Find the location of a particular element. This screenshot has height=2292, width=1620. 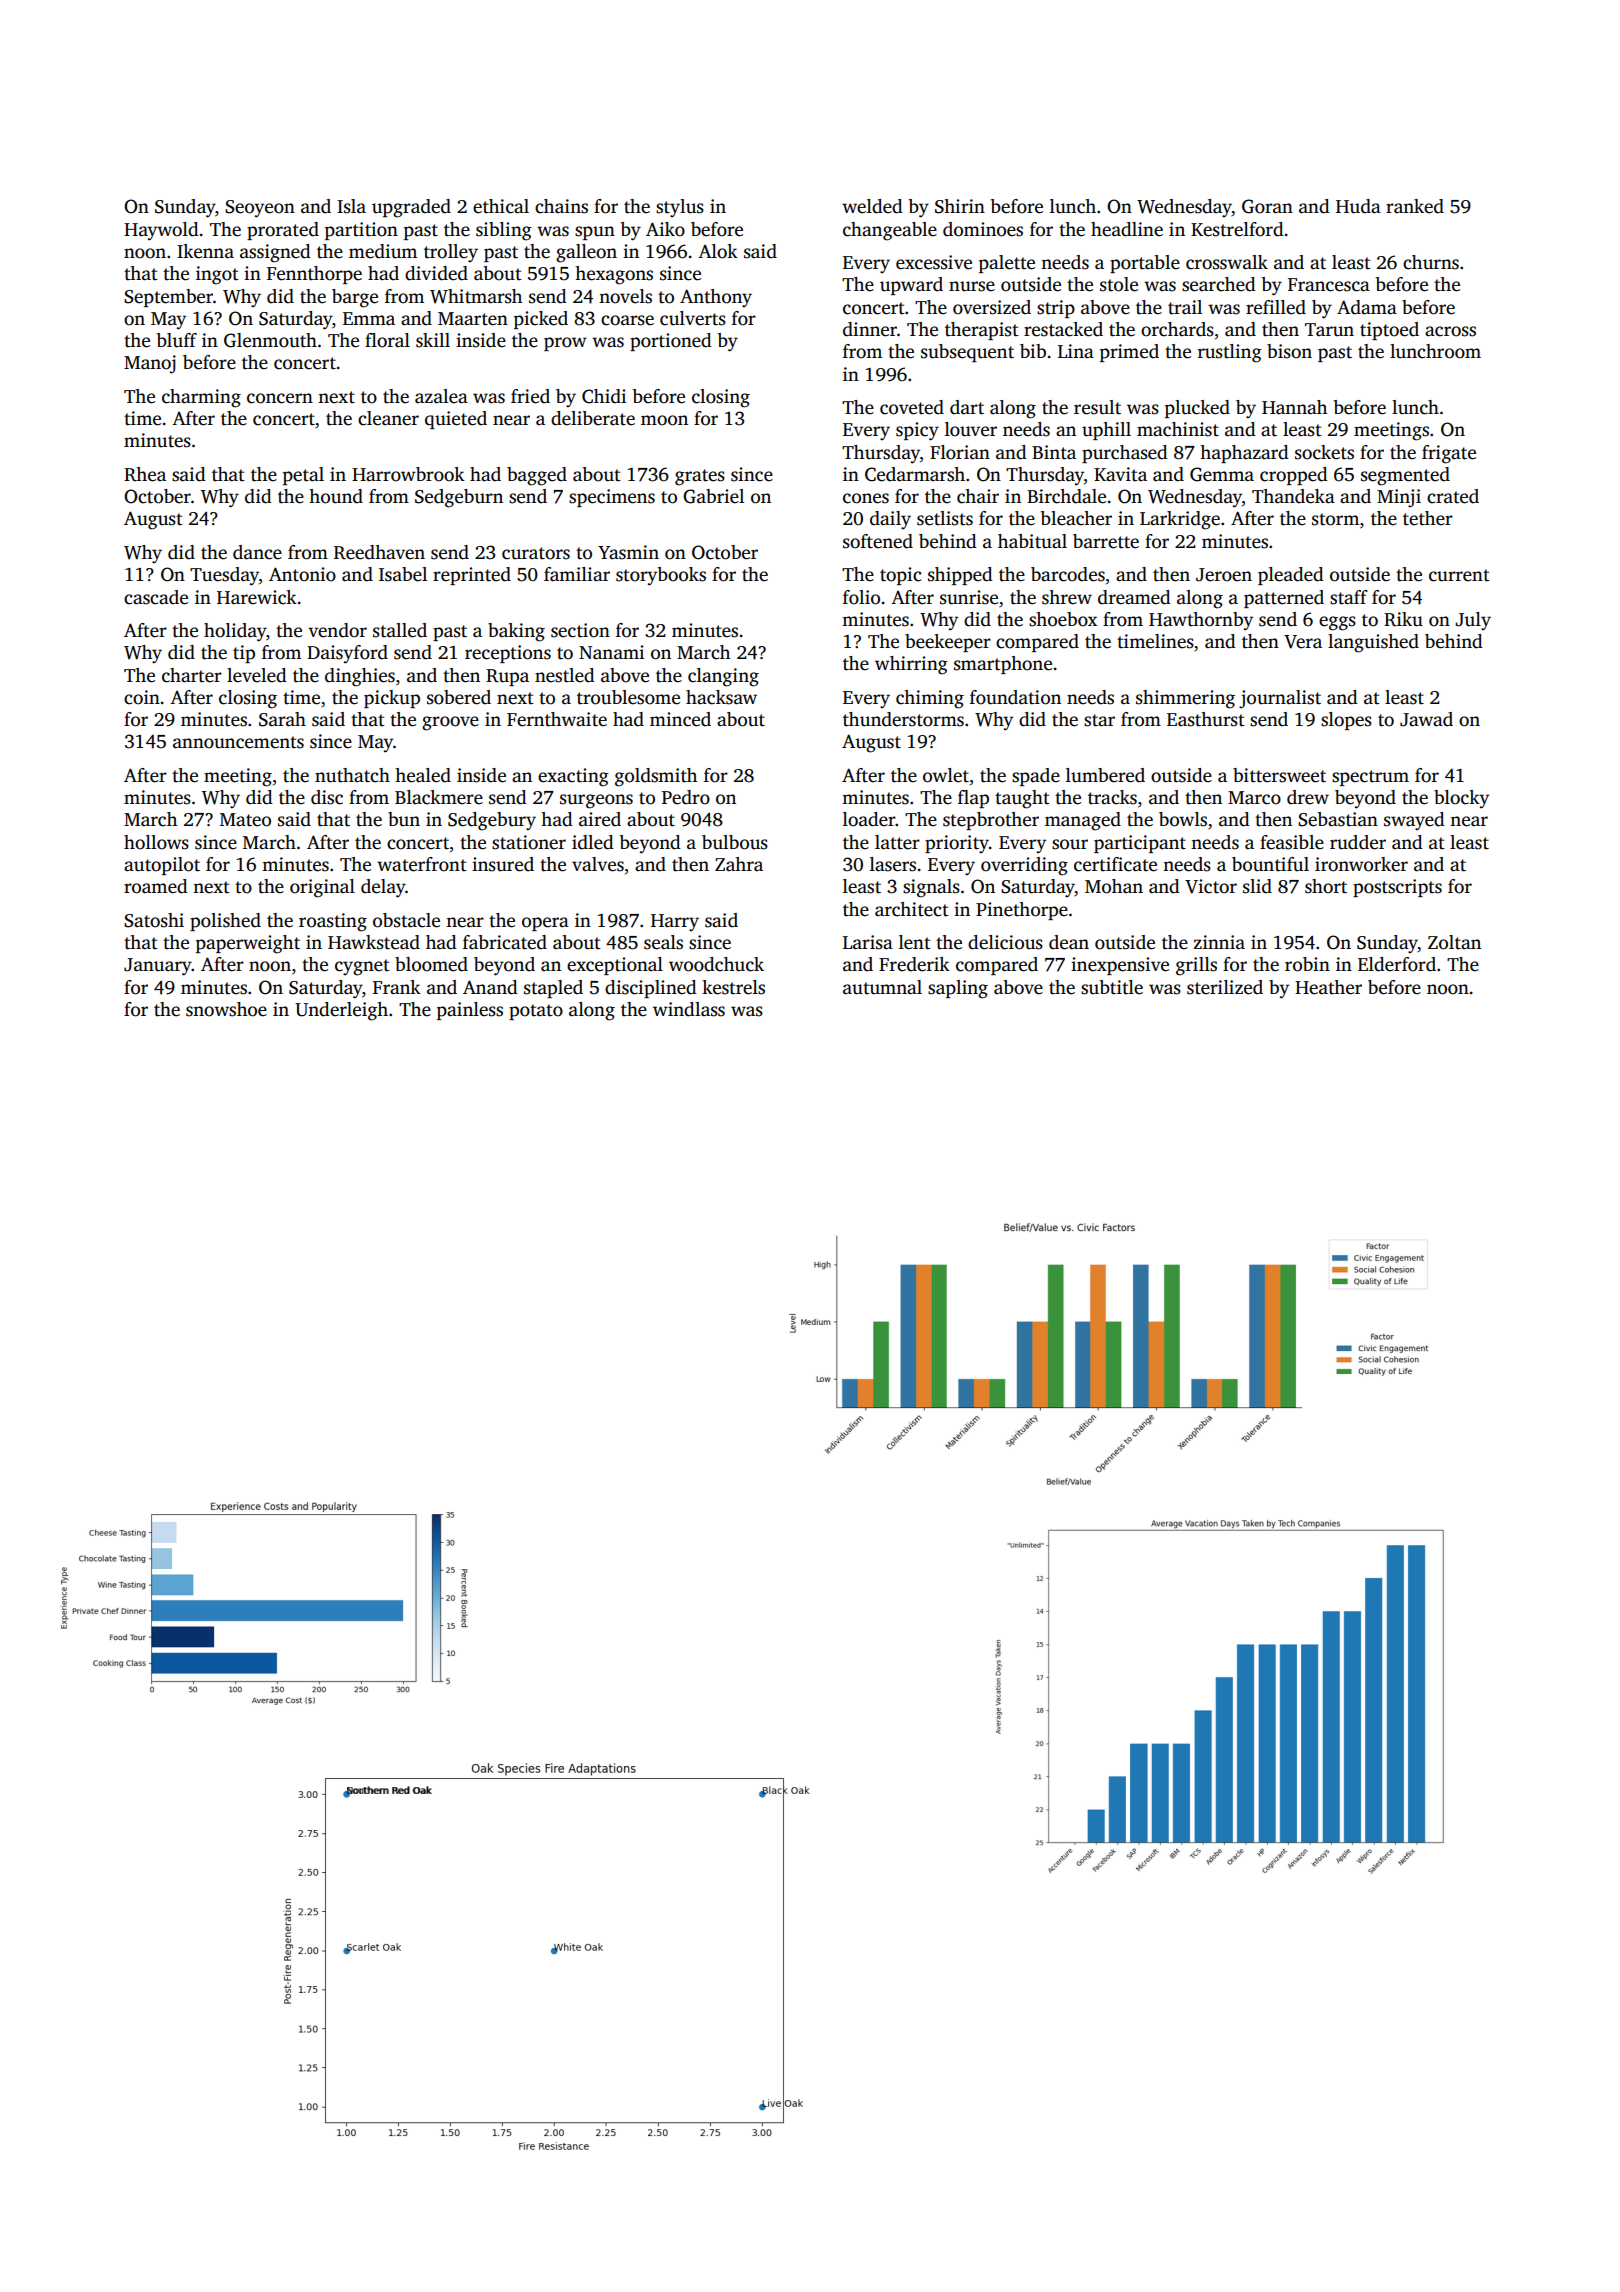

Goran is located at coordinates (1267, 206).
